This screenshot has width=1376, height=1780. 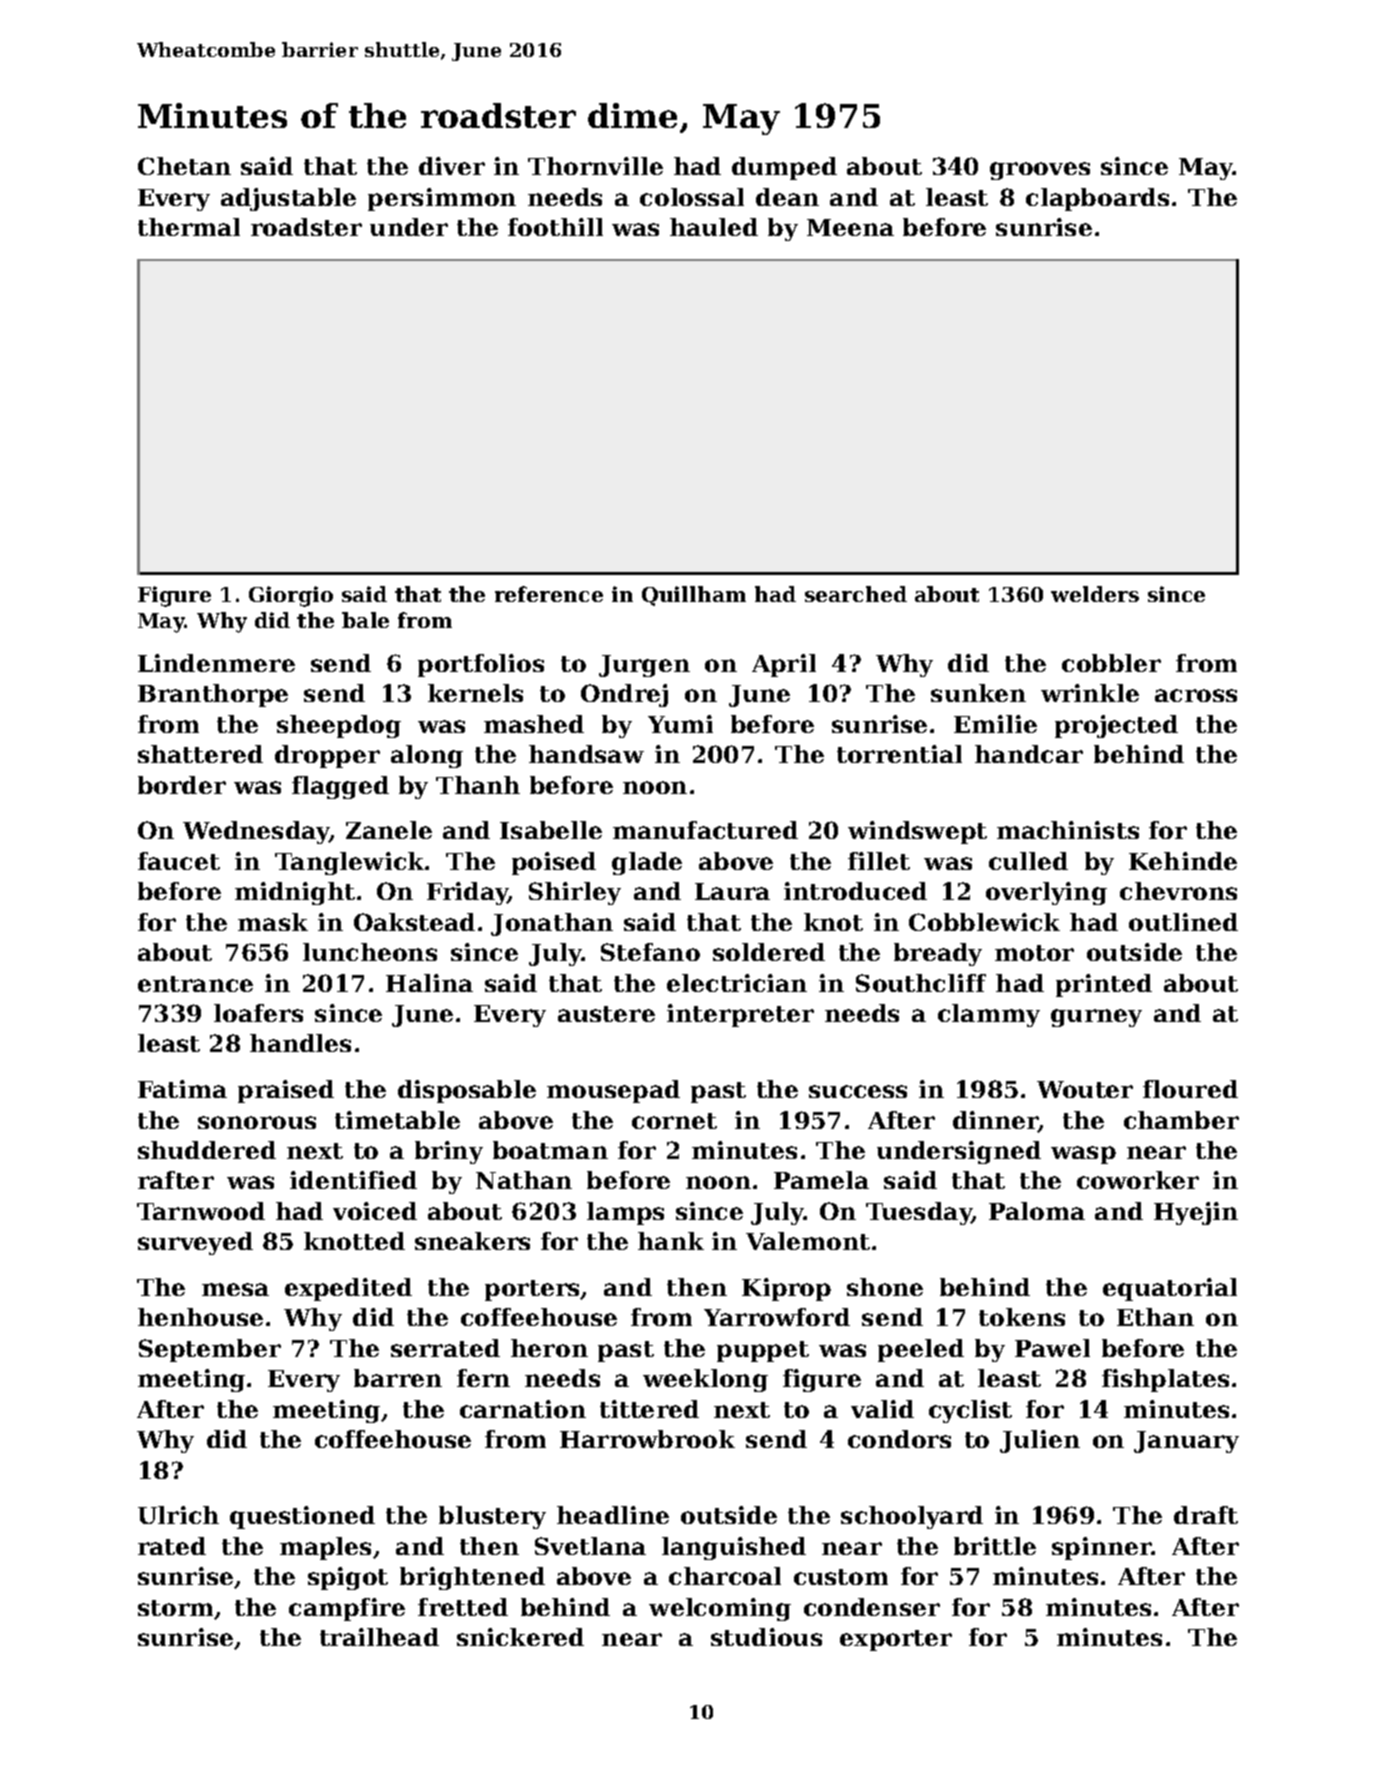 I want to click on windswept, so click(x=917, y=832).
